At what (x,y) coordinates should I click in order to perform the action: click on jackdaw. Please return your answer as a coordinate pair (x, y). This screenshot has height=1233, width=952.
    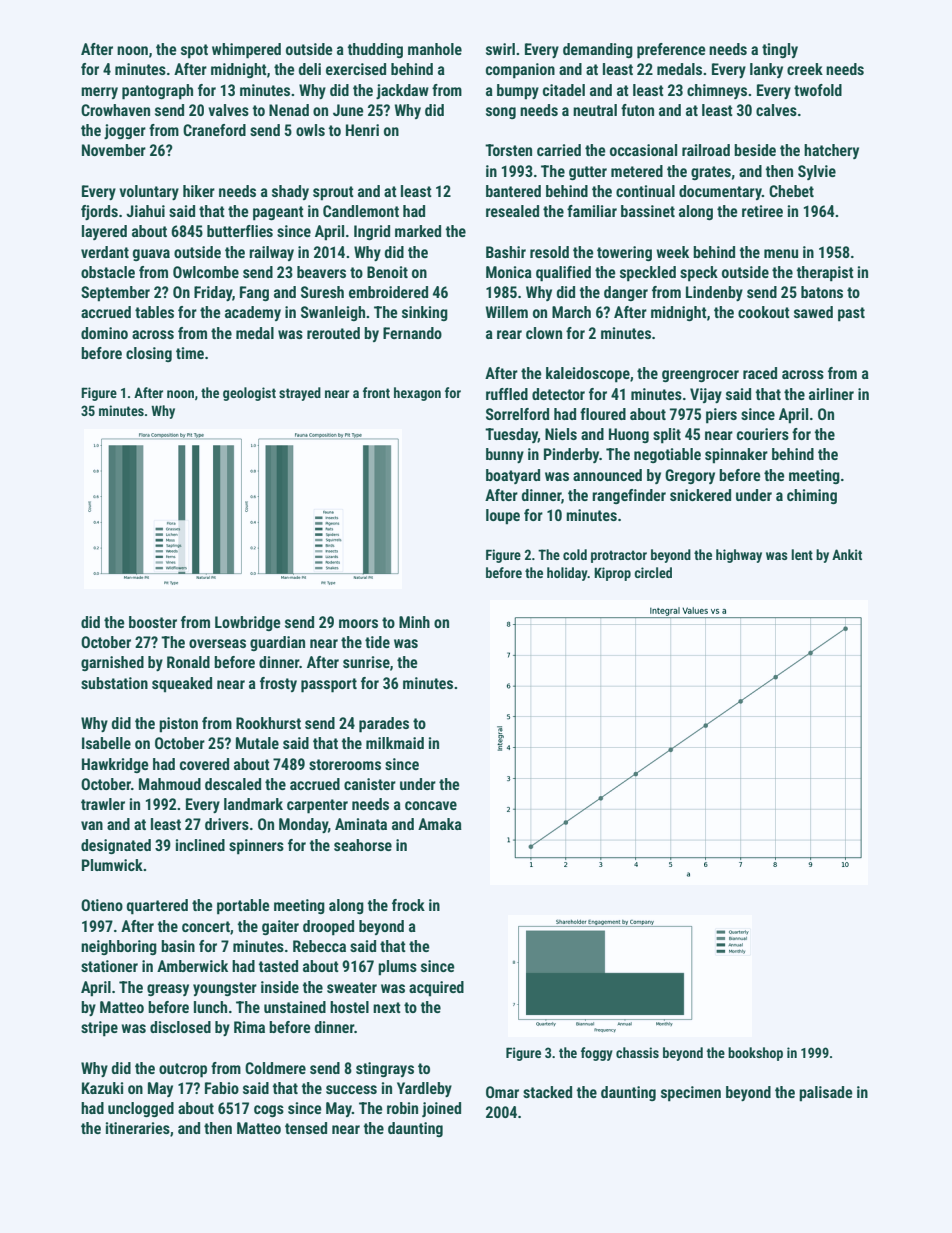
    Looking at the image, I should click on (402, 91).
